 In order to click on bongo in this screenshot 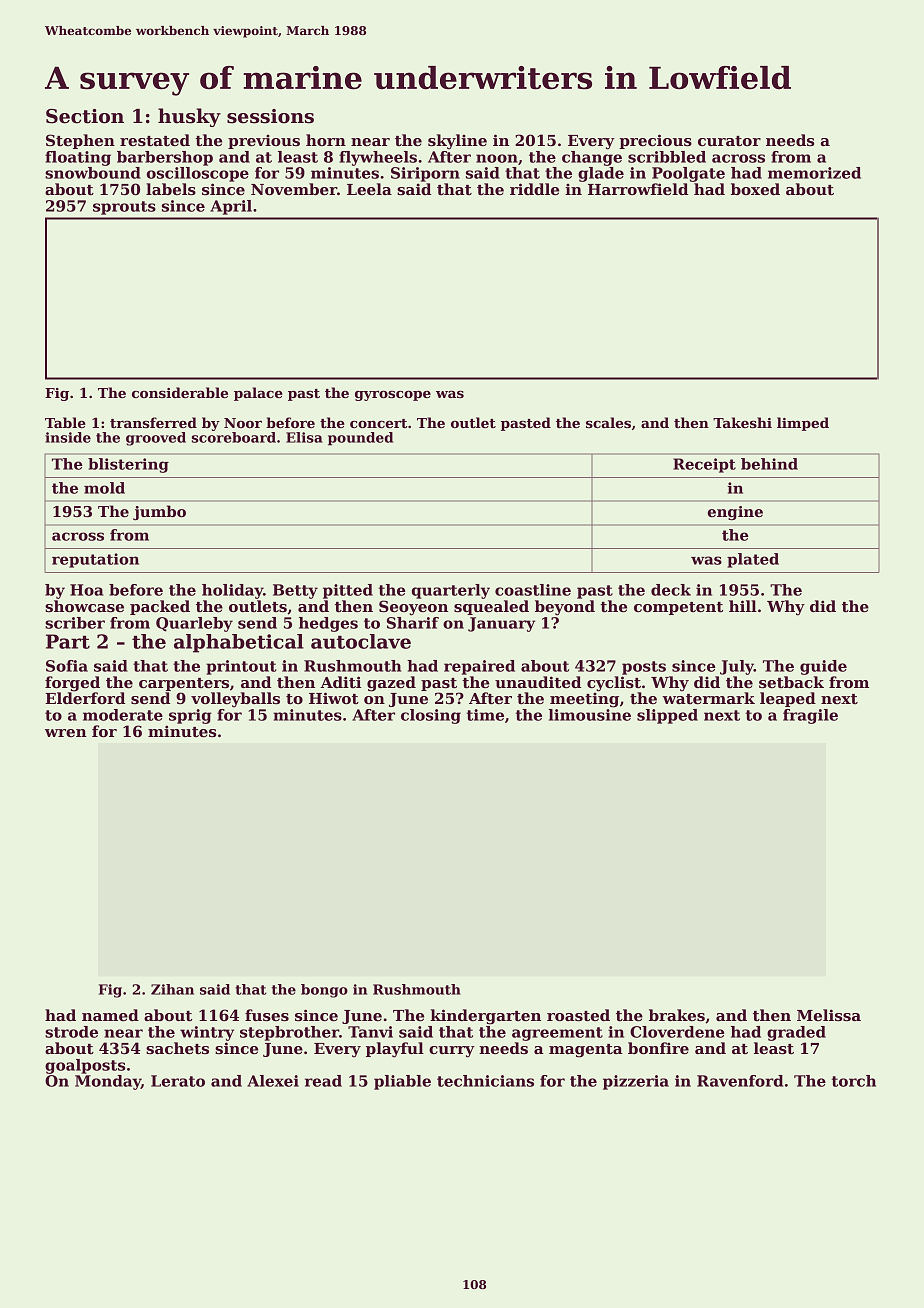, I will do `click(324, 991)`.
